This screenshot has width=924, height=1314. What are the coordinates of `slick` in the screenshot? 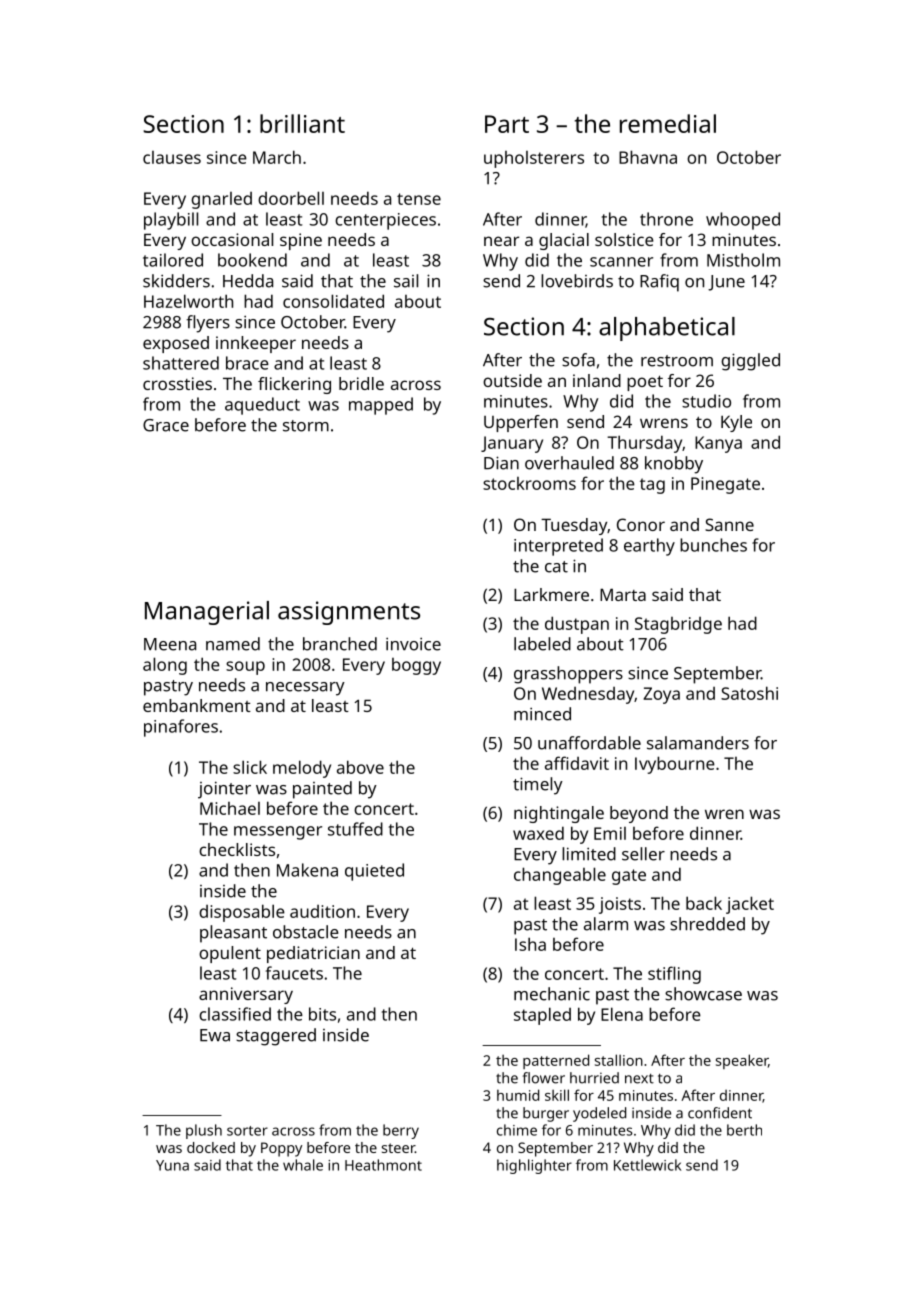 It's located at (250, 767).
